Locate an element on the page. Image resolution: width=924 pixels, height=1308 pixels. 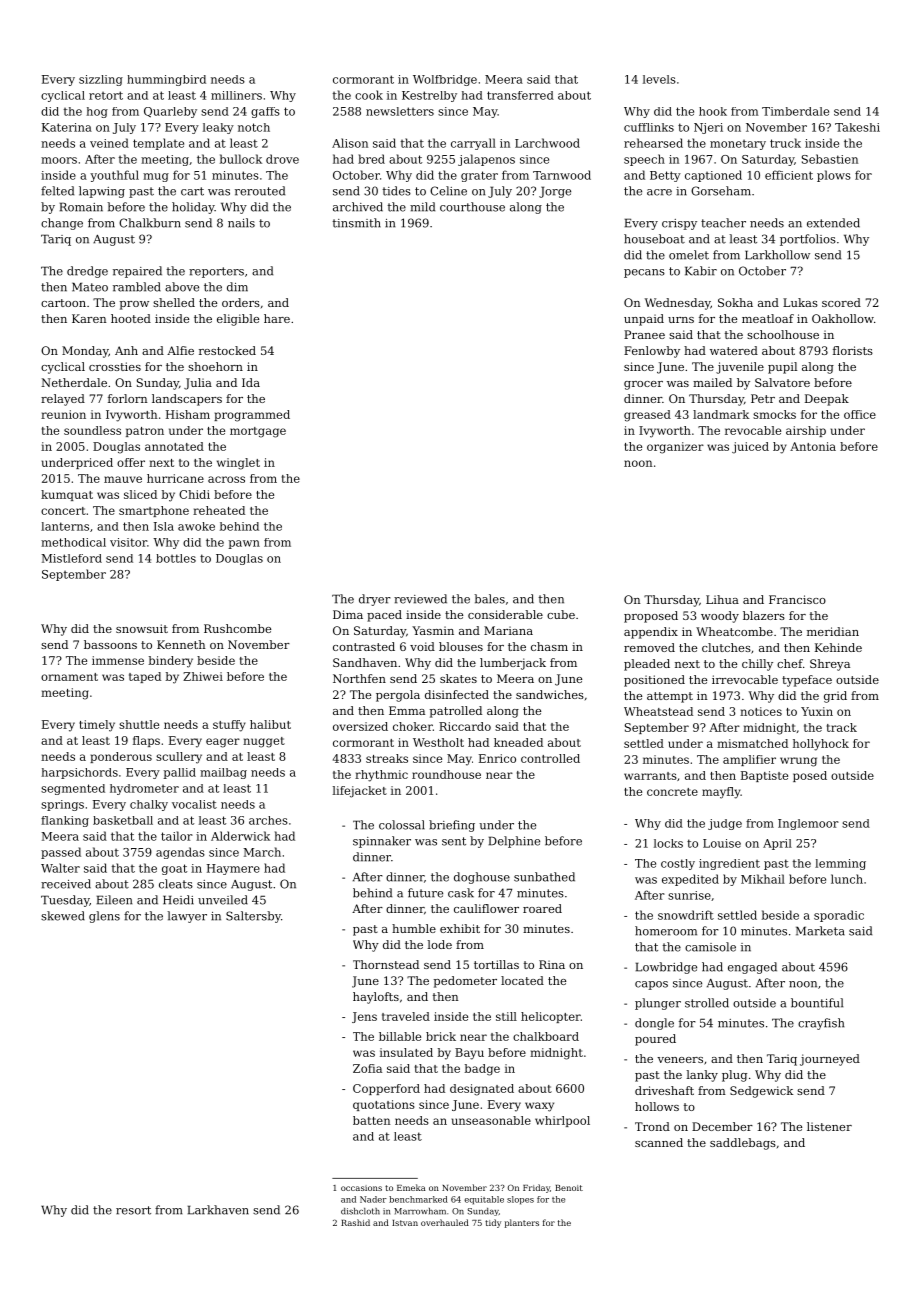
Netherdale is located at coordinates (74, 382).
